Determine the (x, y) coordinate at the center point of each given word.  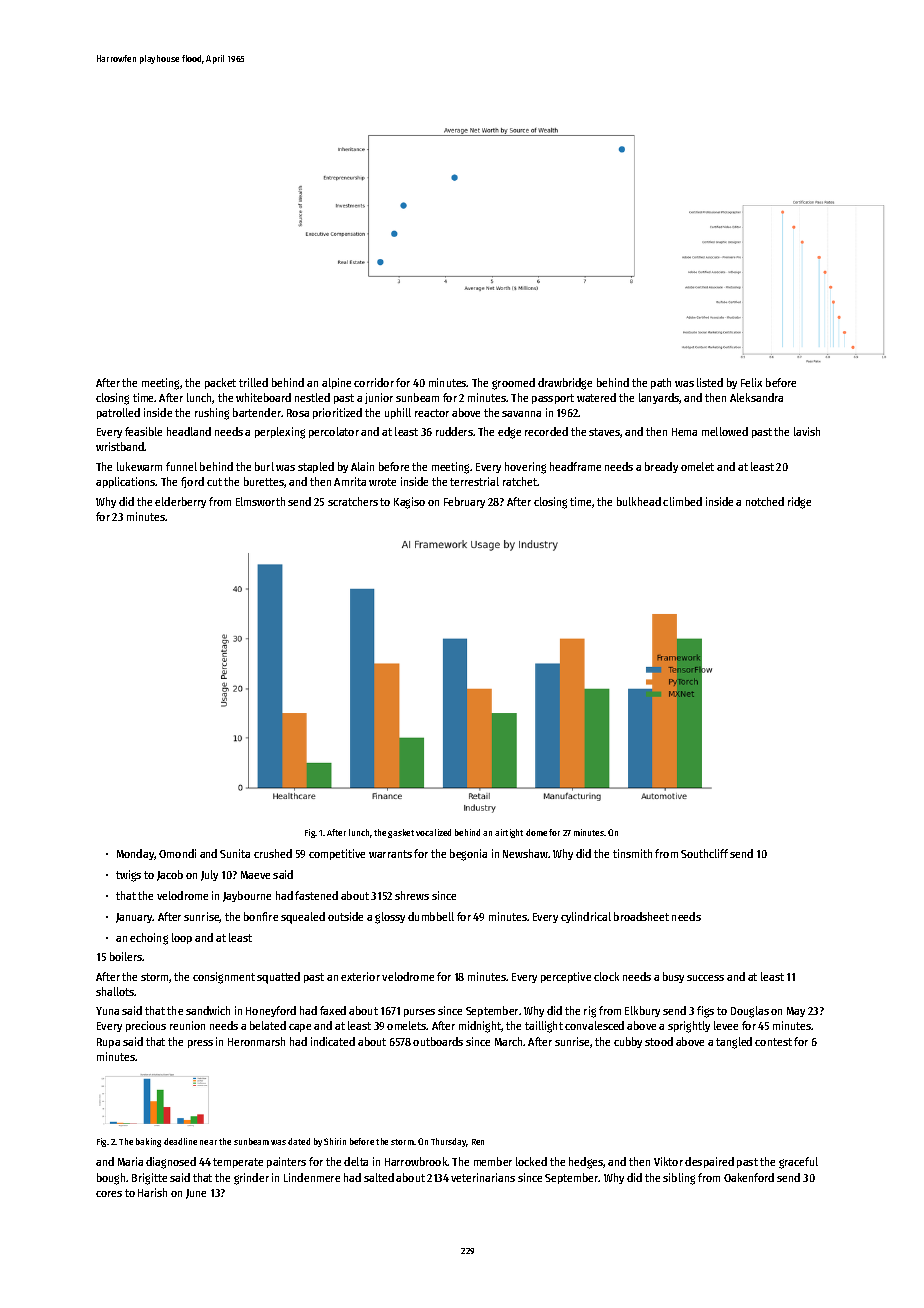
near (208, 1142)
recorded (546, 431)
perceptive (566, 977)
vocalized (433, 832)
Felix (751, 382)
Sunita (235, 853)
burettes (264, 482)
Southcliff (704, 853)
